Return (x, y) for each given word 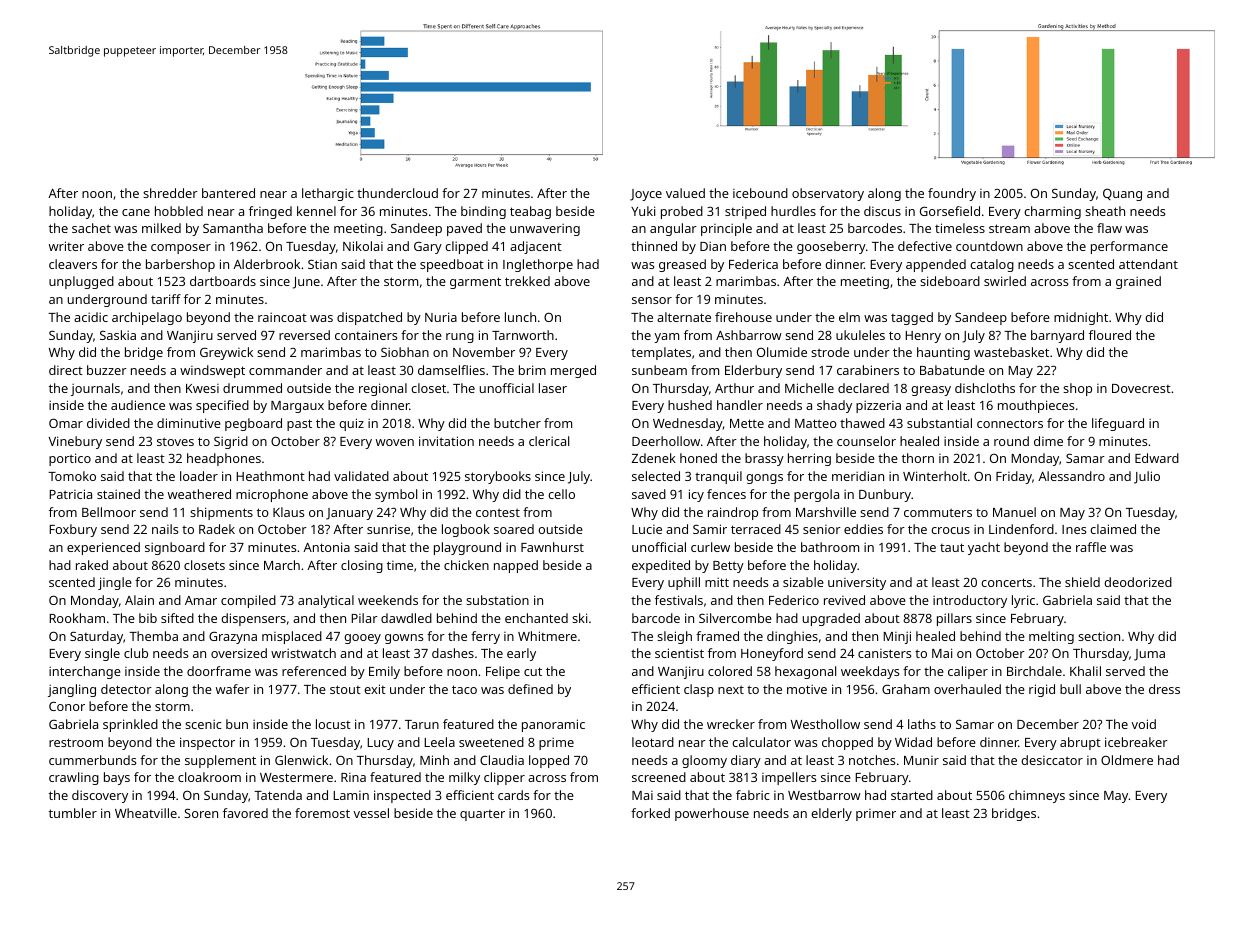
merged (573, 371)
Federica (753, 264)
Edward (1157, 458)
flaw (1109, 228)
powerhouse (712, 814)
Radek (217, 529)
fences (726, 494)
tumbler (73, 813)
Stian (322, 264)
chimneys (1037, 796)
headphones (224, 459)
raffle (1091, 547)
